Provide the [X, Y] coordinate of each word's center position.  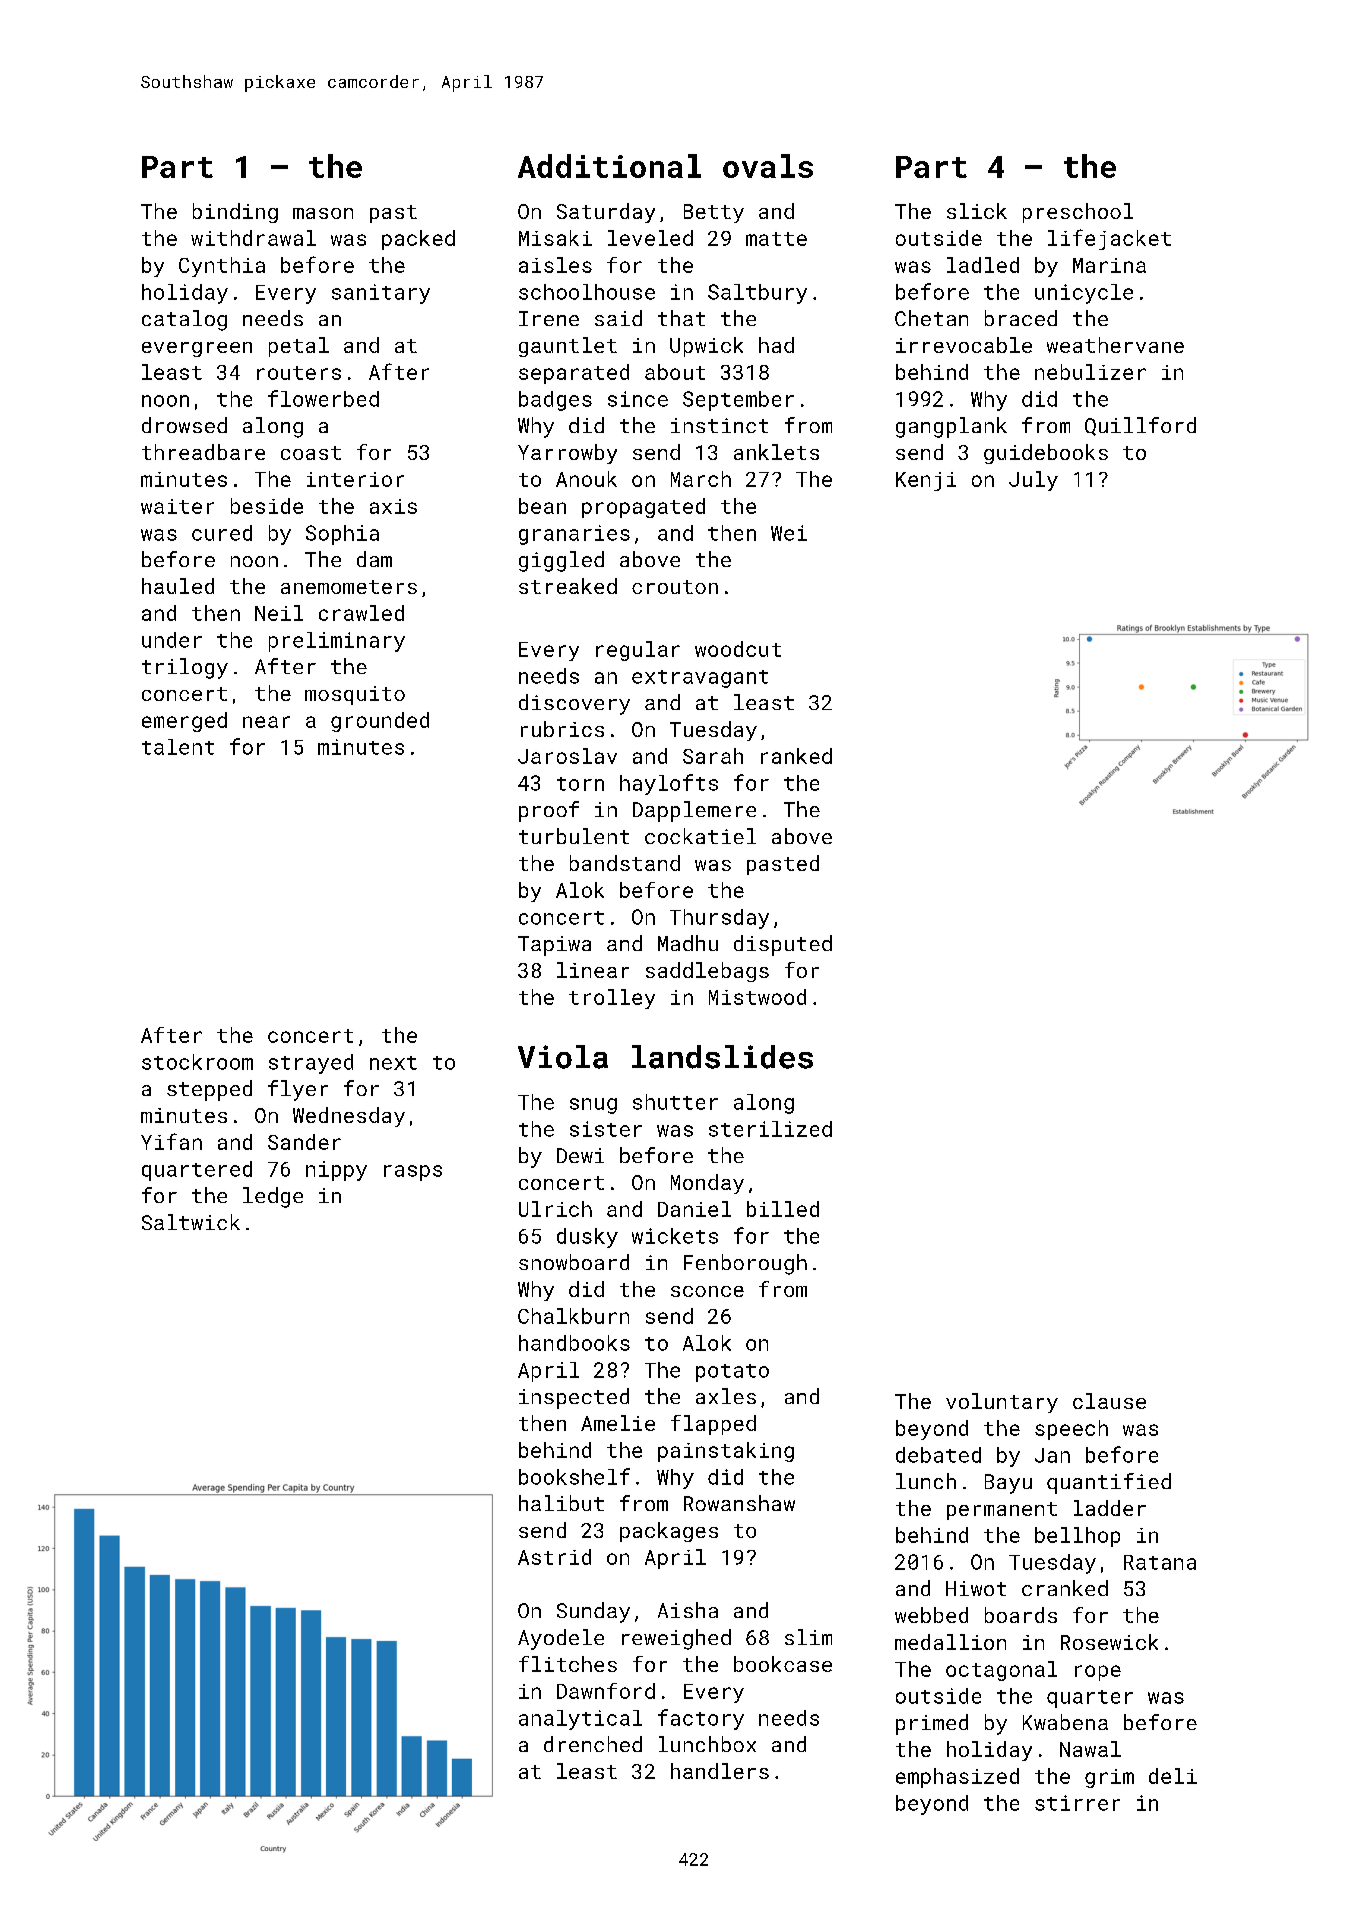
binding [235, 213]
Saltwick [191, 1222]
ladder [1110, 1508]
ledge [273, 1197]
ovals [768, 166]
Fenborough [745, 1264]
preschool [1078, 213]
